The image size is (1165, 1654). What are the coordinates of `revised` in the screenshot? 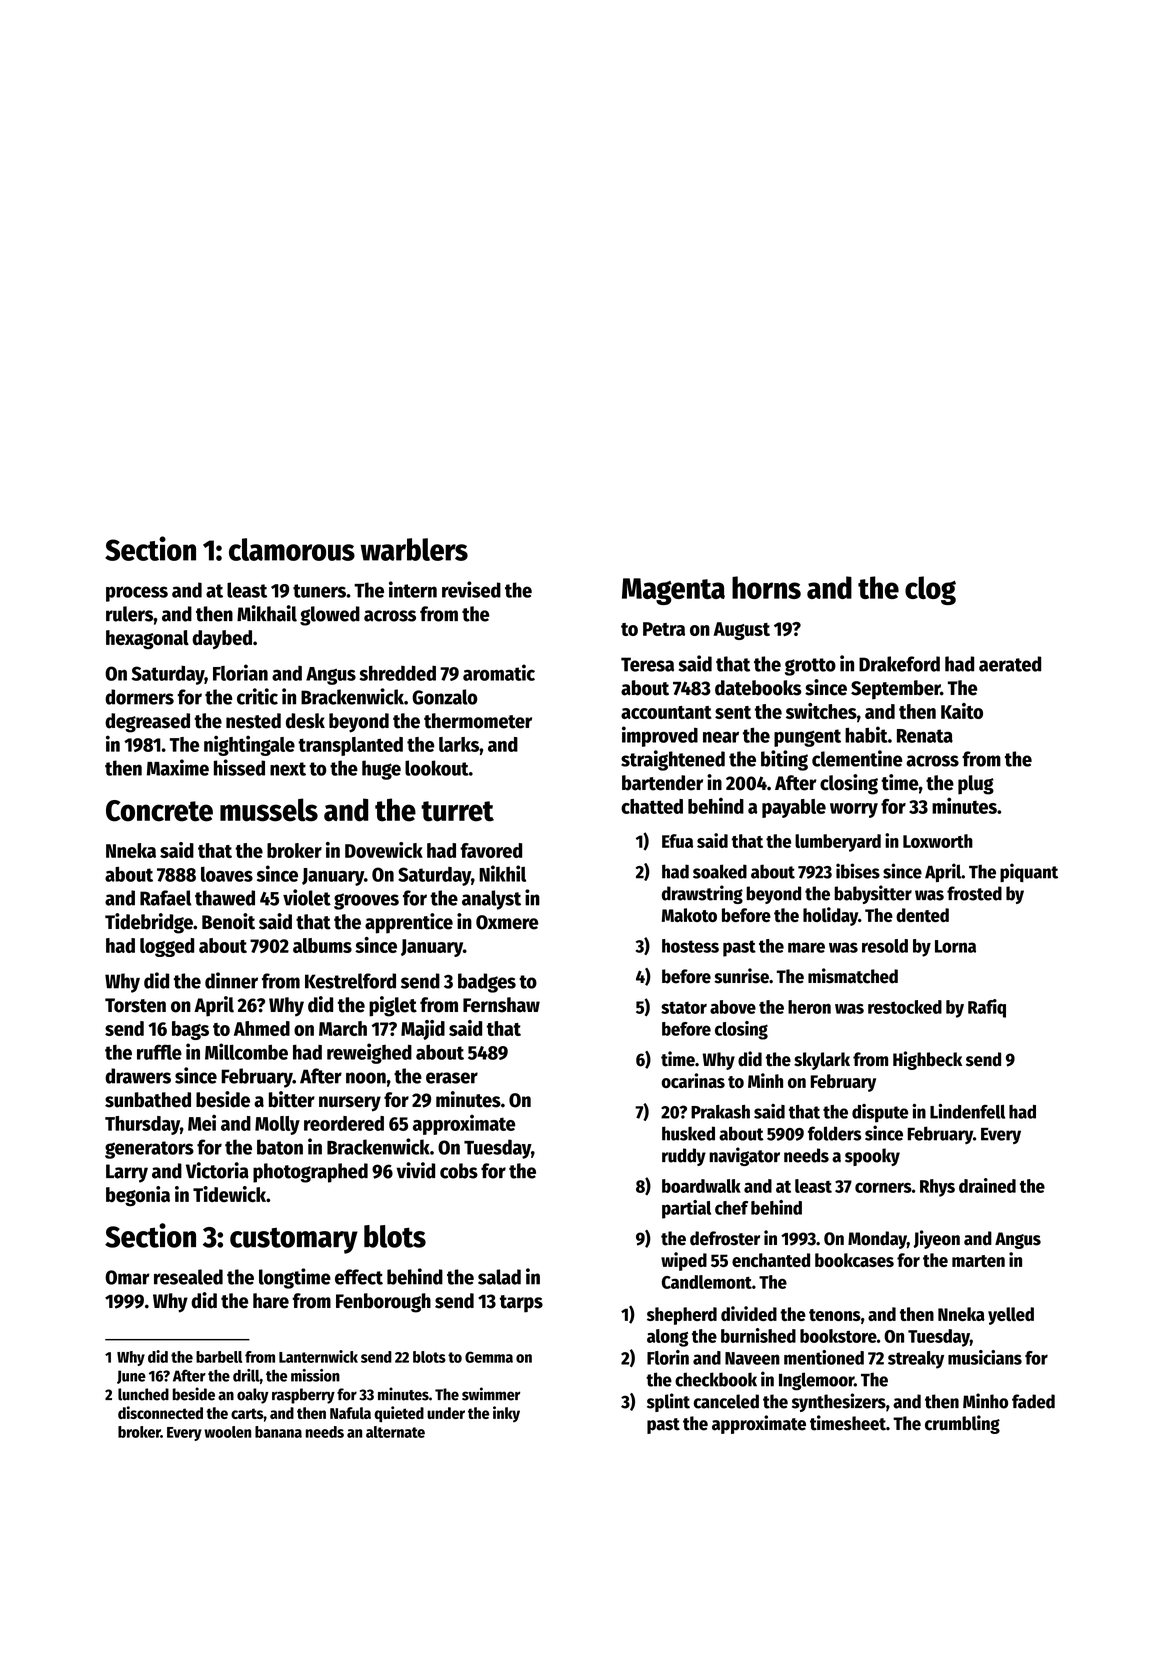 It's located at (471, 589).
